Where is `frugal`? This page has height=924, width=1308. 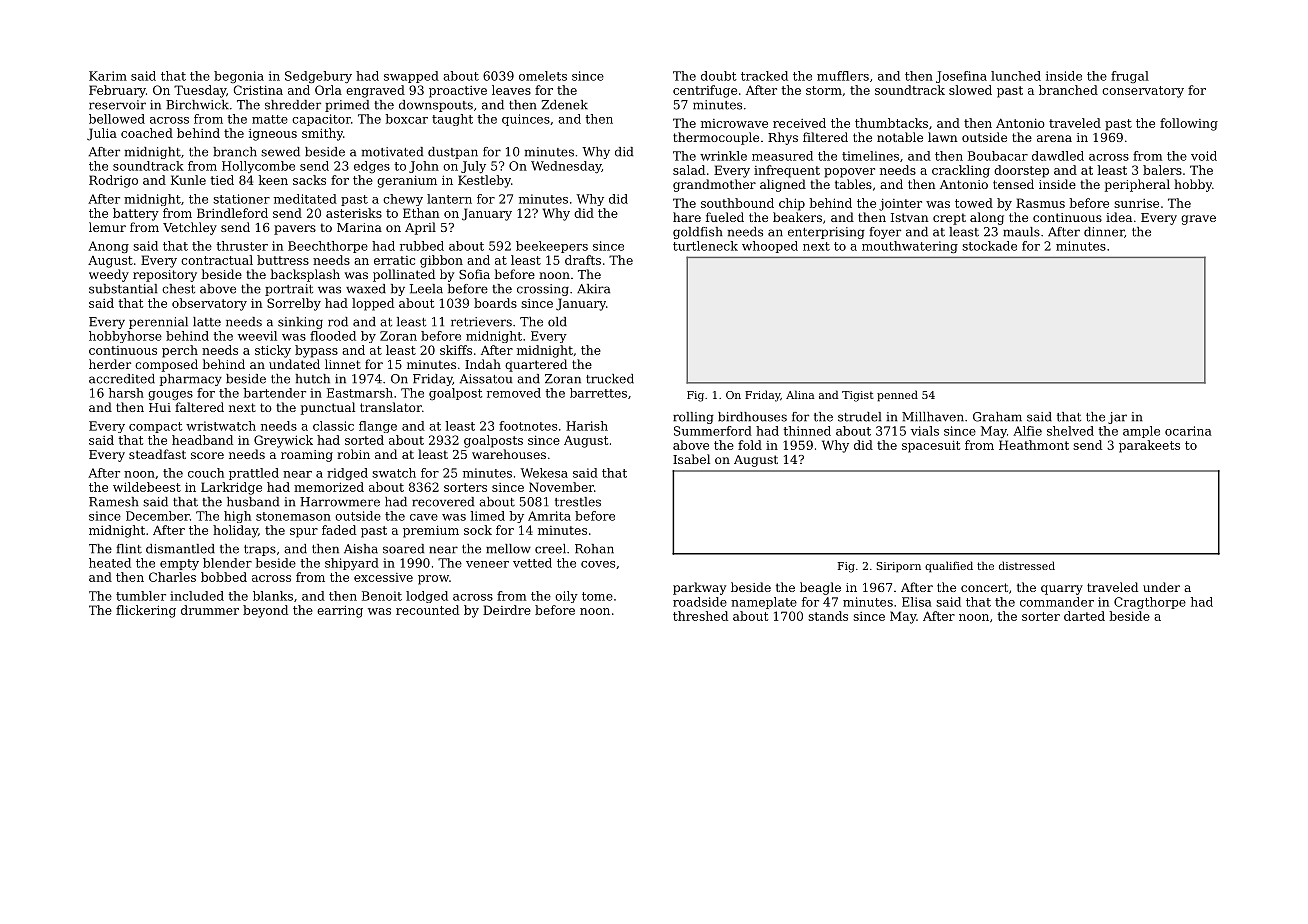
frugal is located at coordinates (1130, 77).
